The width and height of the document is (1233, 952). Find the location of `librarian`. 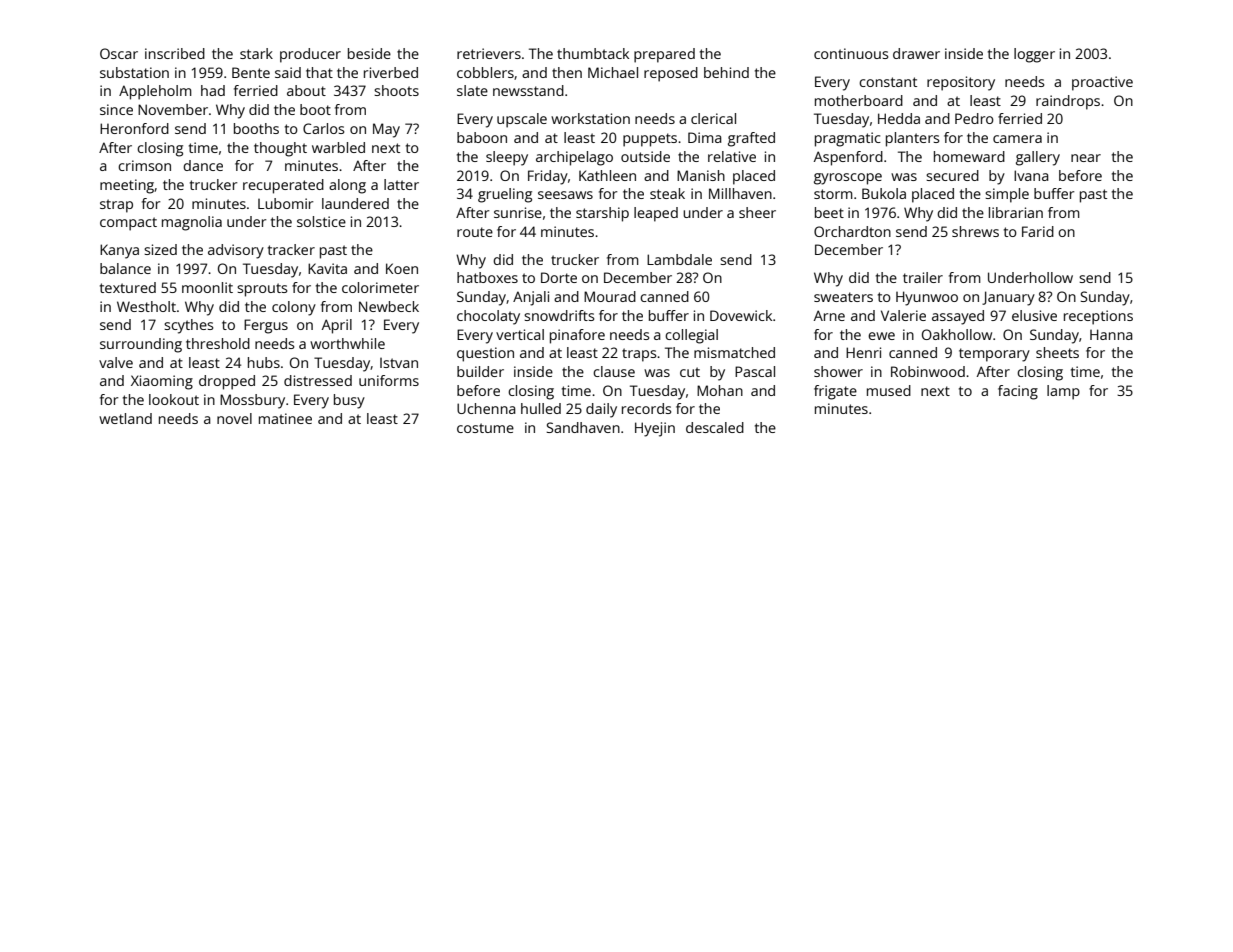

librarian is located at coordinates (1016, 212).
